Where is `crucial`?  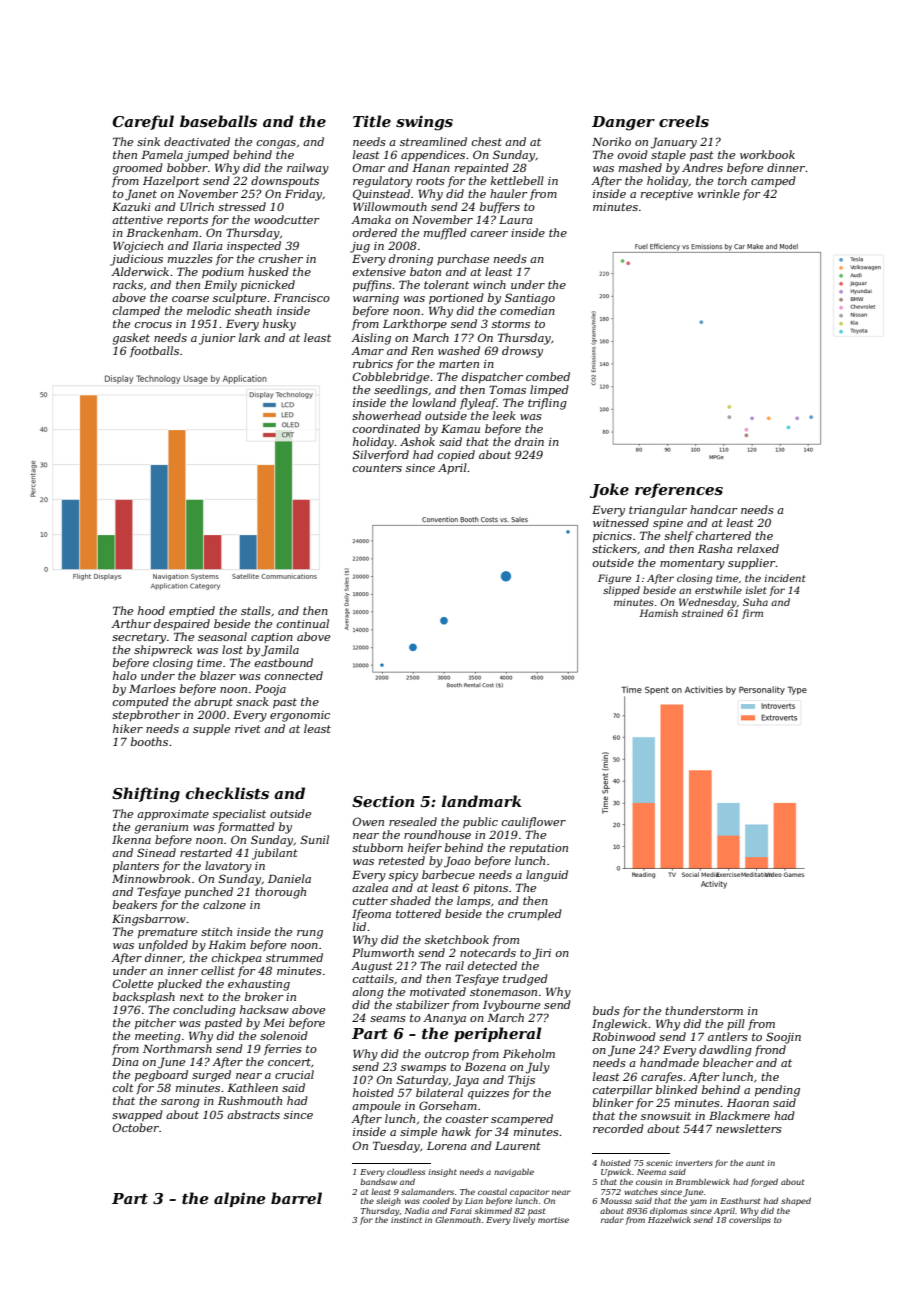 crucial is located at coordinates (294, 1074).
